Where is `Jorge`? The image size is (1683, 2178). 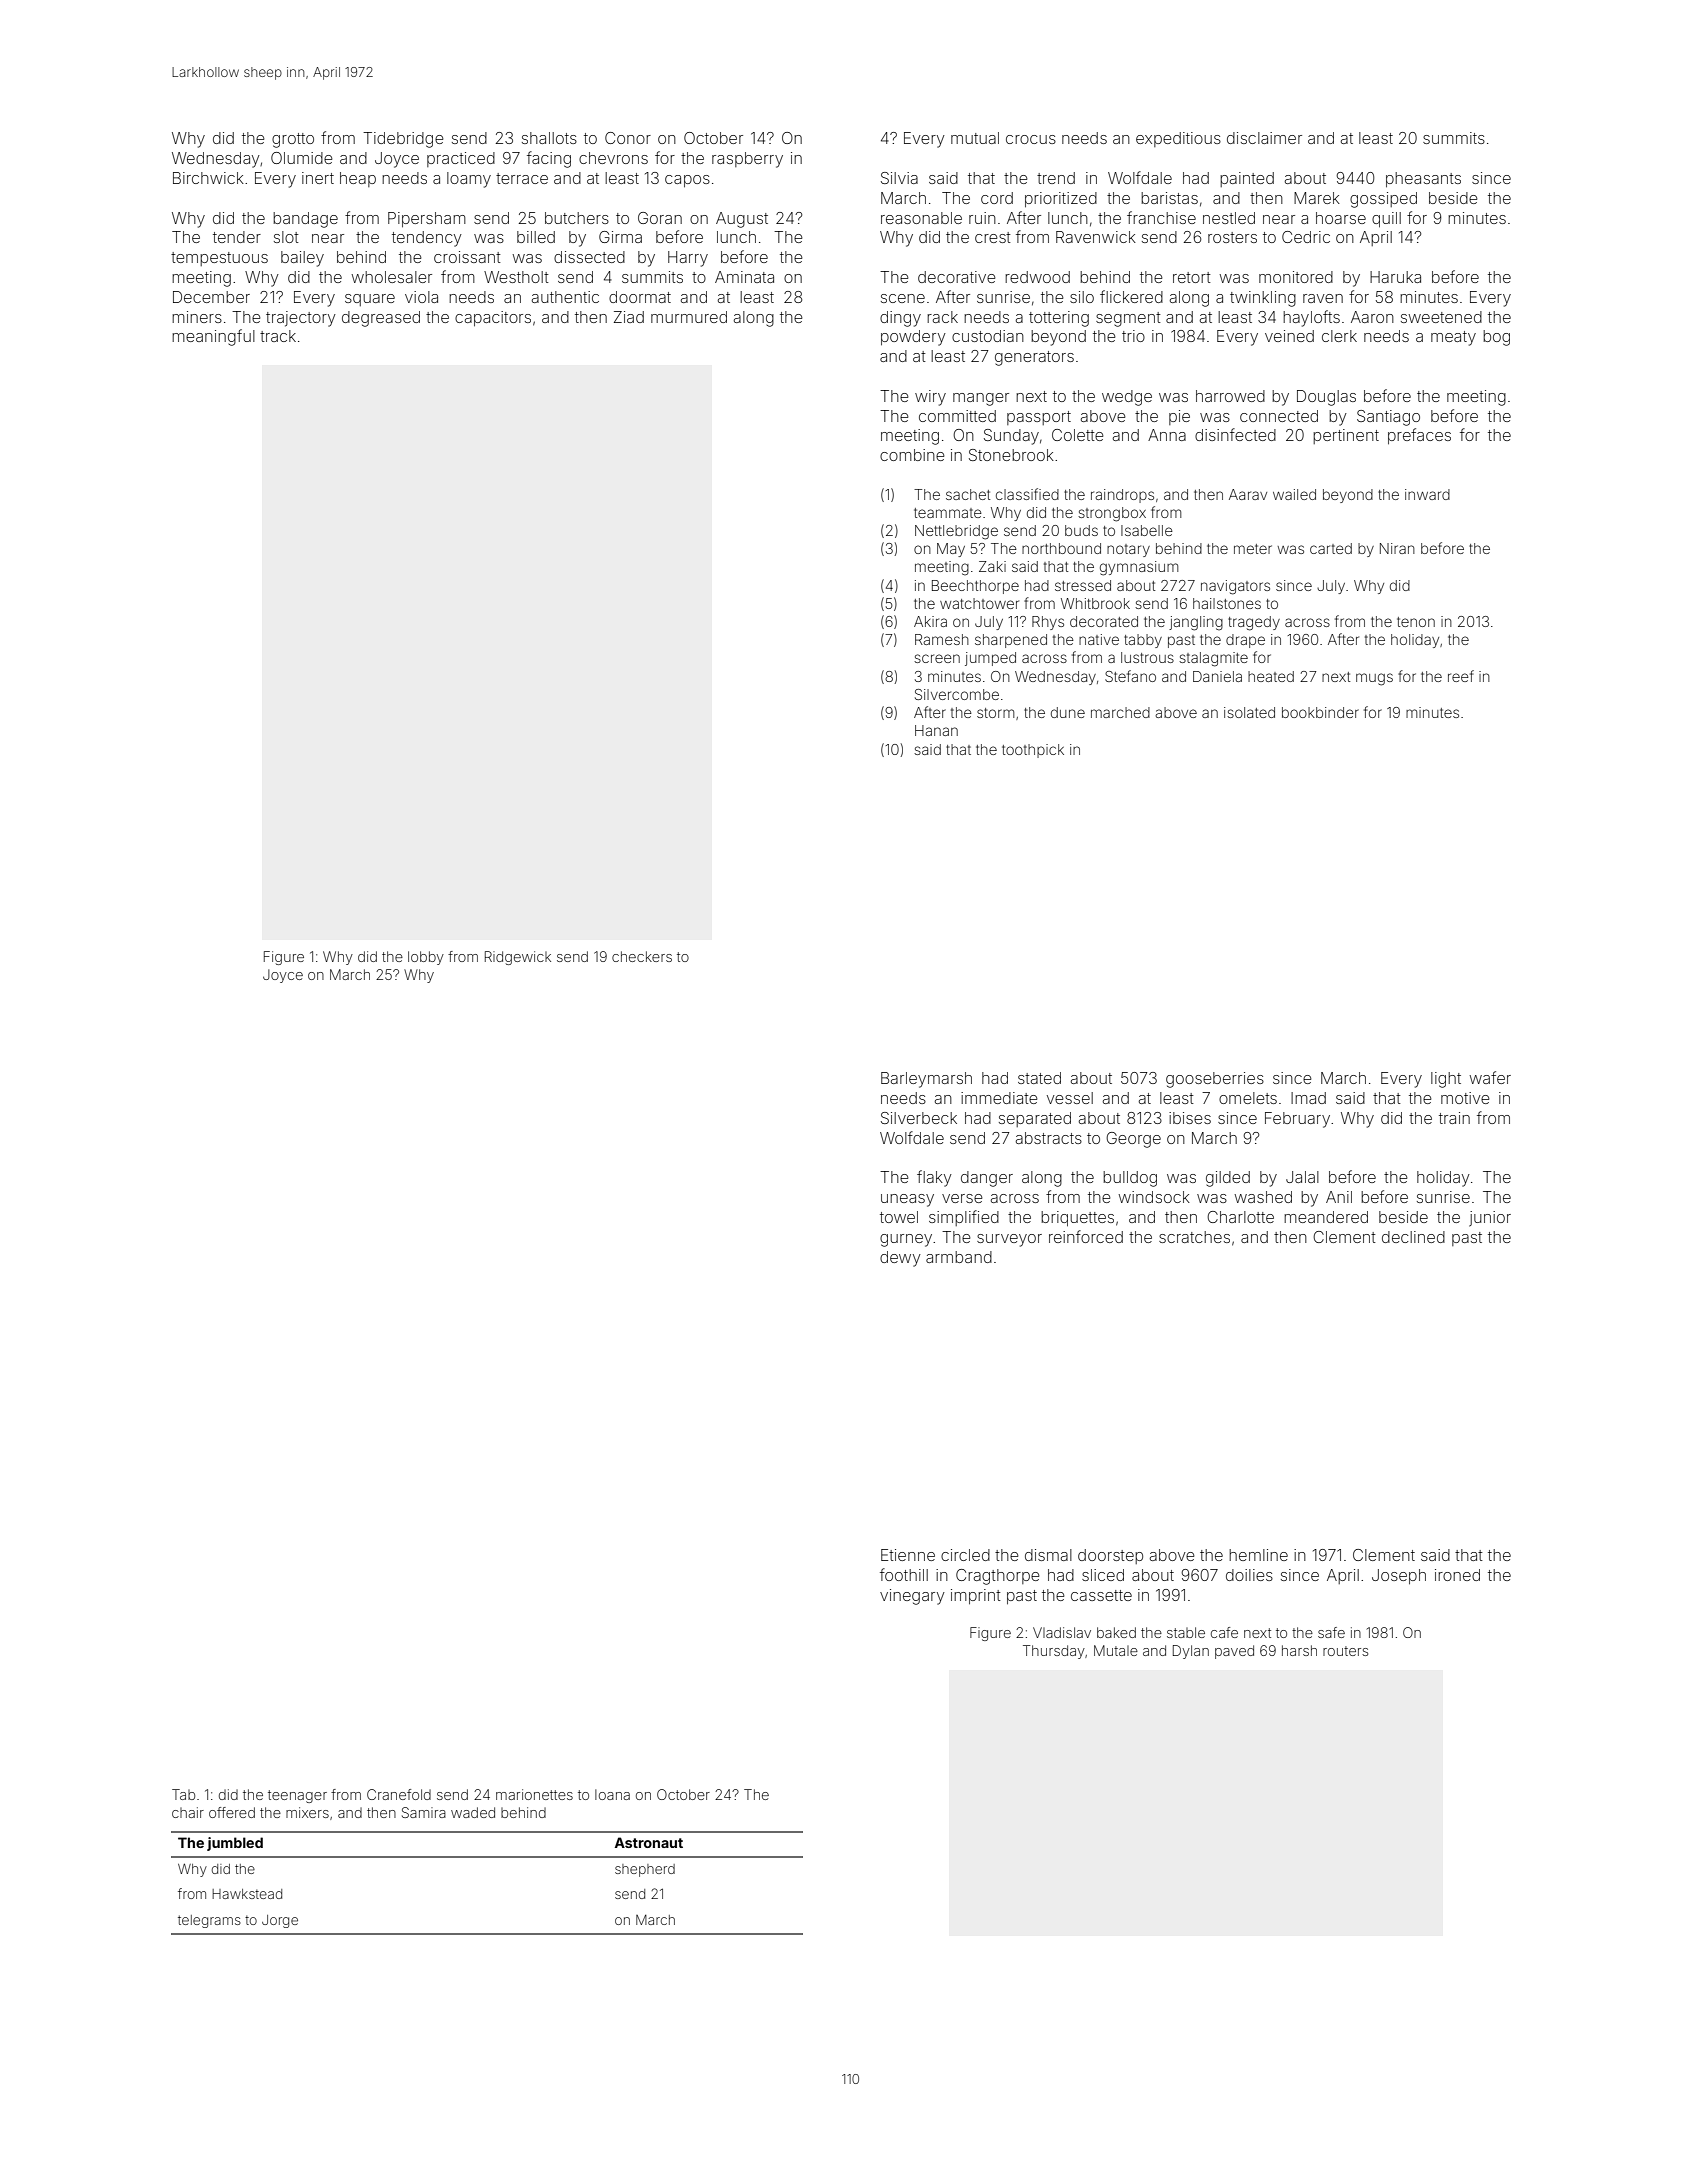
Jorge is located at coordinates (280, 1921).
